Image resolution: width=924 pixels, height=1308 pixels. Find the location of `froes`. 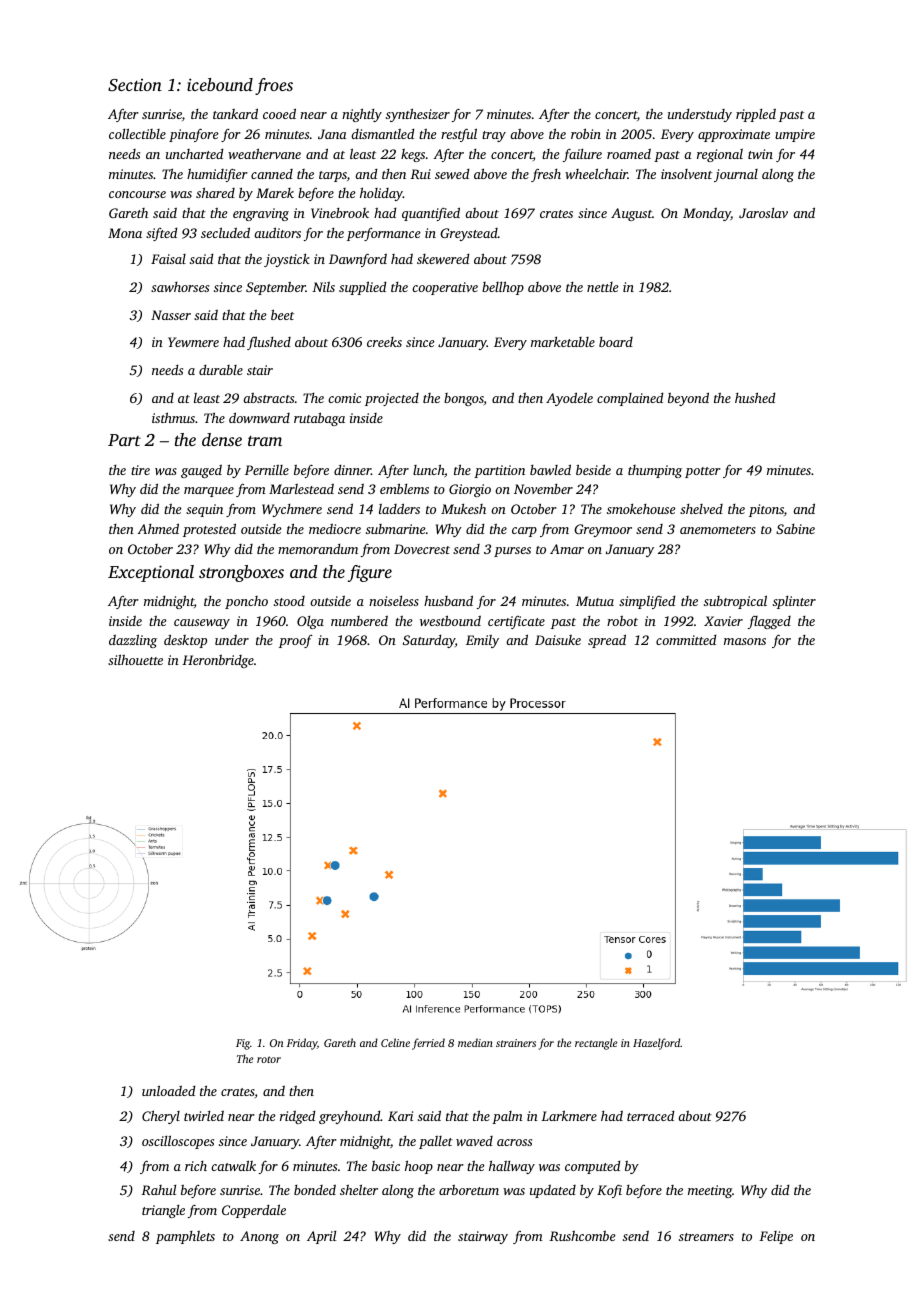

froes is located at coordinates (274, 86).
